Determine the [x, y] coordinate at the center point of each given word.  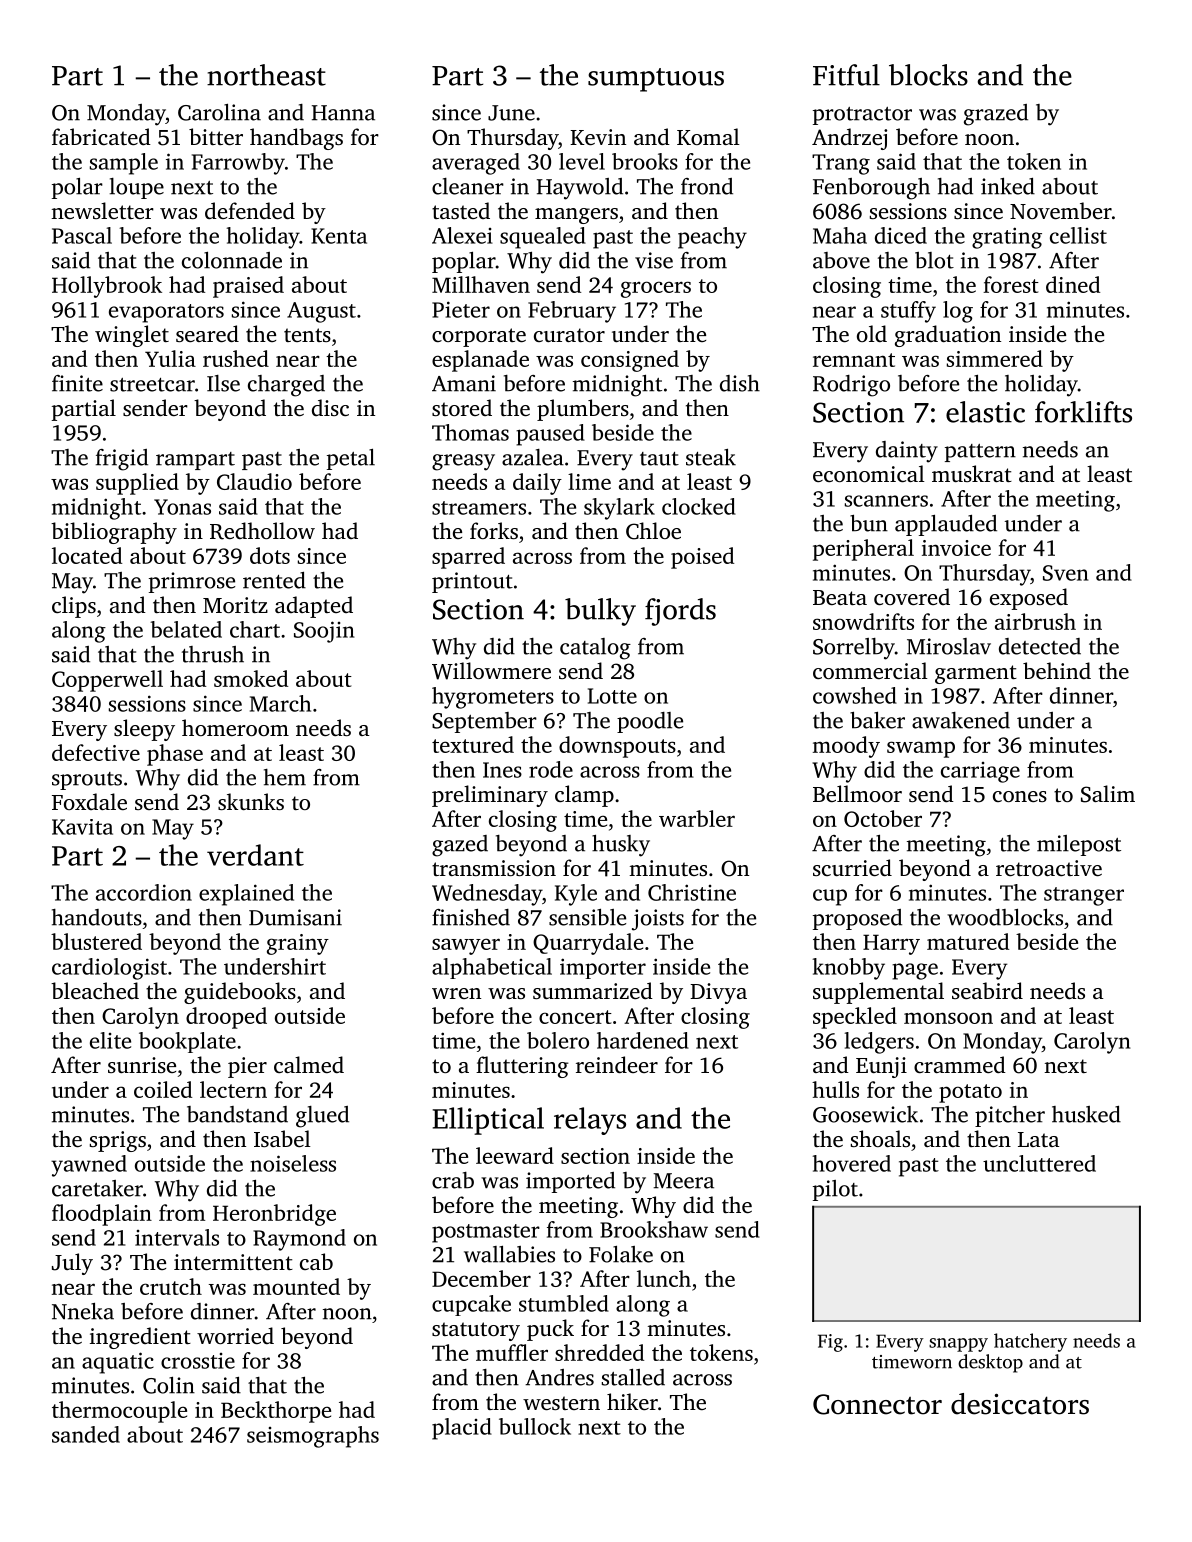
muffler [512, 1352]
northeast [266, 75]
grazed [996, 115]
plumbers [583, 410]
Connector [877, 1404]
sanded [86, 1434]
